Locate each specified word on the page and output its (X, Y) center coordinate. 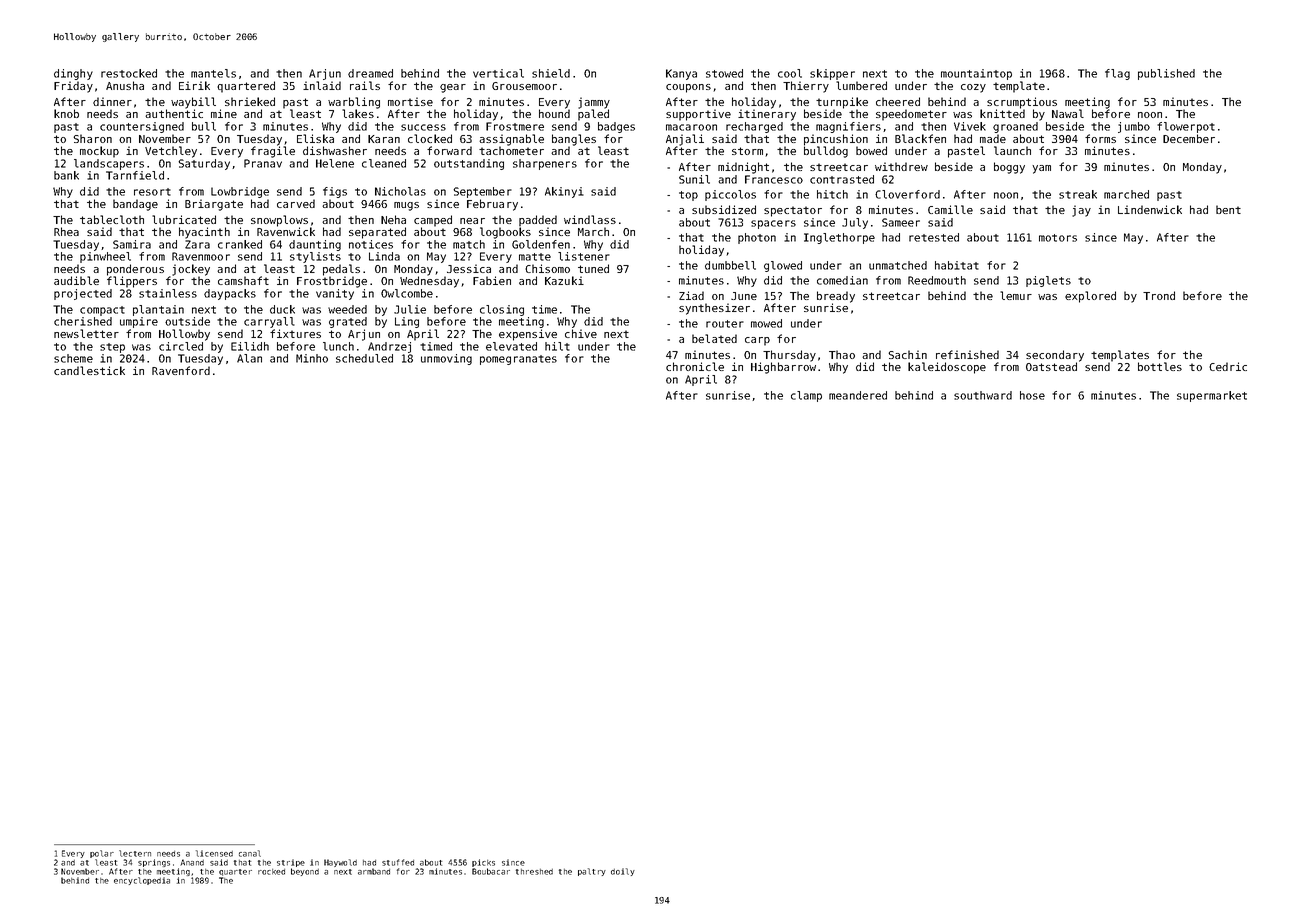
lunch (338, 346)
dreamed (370, 73)
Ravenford (181, 370)
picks (483, 863)
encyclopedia (142, 881)
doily (623, 872)
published (1166, 74)
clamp (806, 396)
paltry (592, 872)
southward (983, 395)
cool (790, 73)
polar (102, 854)
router (725, 324)
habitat (957, 265)
